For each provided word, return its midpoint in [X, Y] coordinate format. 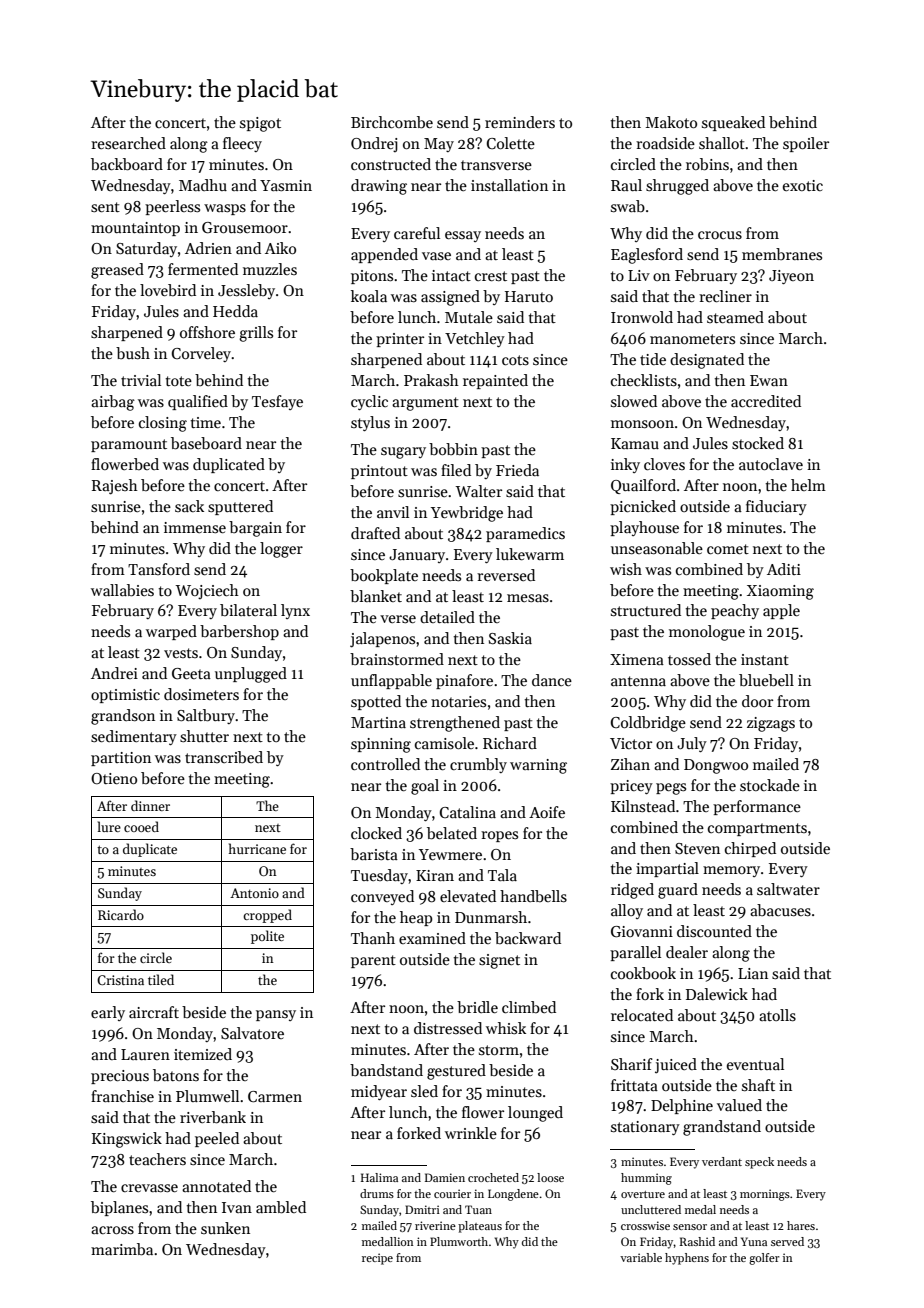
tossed [689, 659]
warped [171, 632]
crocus [720, 235]
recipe [377, 1259]
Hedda [235, 311]
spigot [260, 124]
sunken [225, 1228]
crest [491, 276]
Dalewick [717, 994]
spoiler [806, 144]
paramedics [525, 534]
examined [432, 938]
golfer [764, 1259]
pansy [276, 1015]
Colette [511, 143]
